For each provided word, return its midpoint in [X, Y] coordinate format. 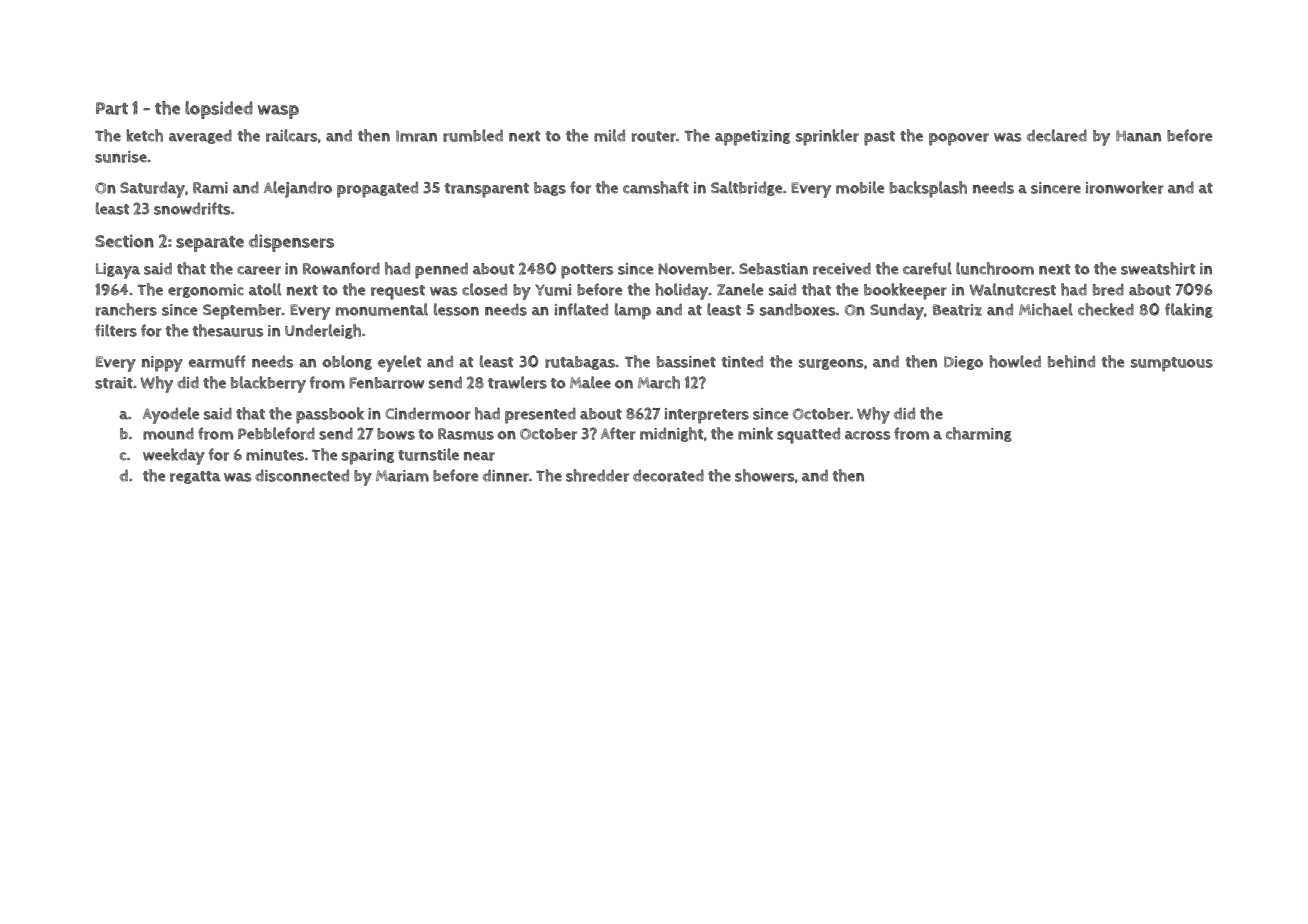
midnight [671, 434]
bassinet [686, 362]
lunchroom [995, 268]
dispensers [291, 243]
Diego [963, 363]
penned [441, 270]
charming [979, 434]
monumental [382, 309]
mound [168, 434]
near [479, 456]
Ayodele [171, 415]
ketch [145, 135]
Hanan [1138, 136]
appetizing [752, 138]
